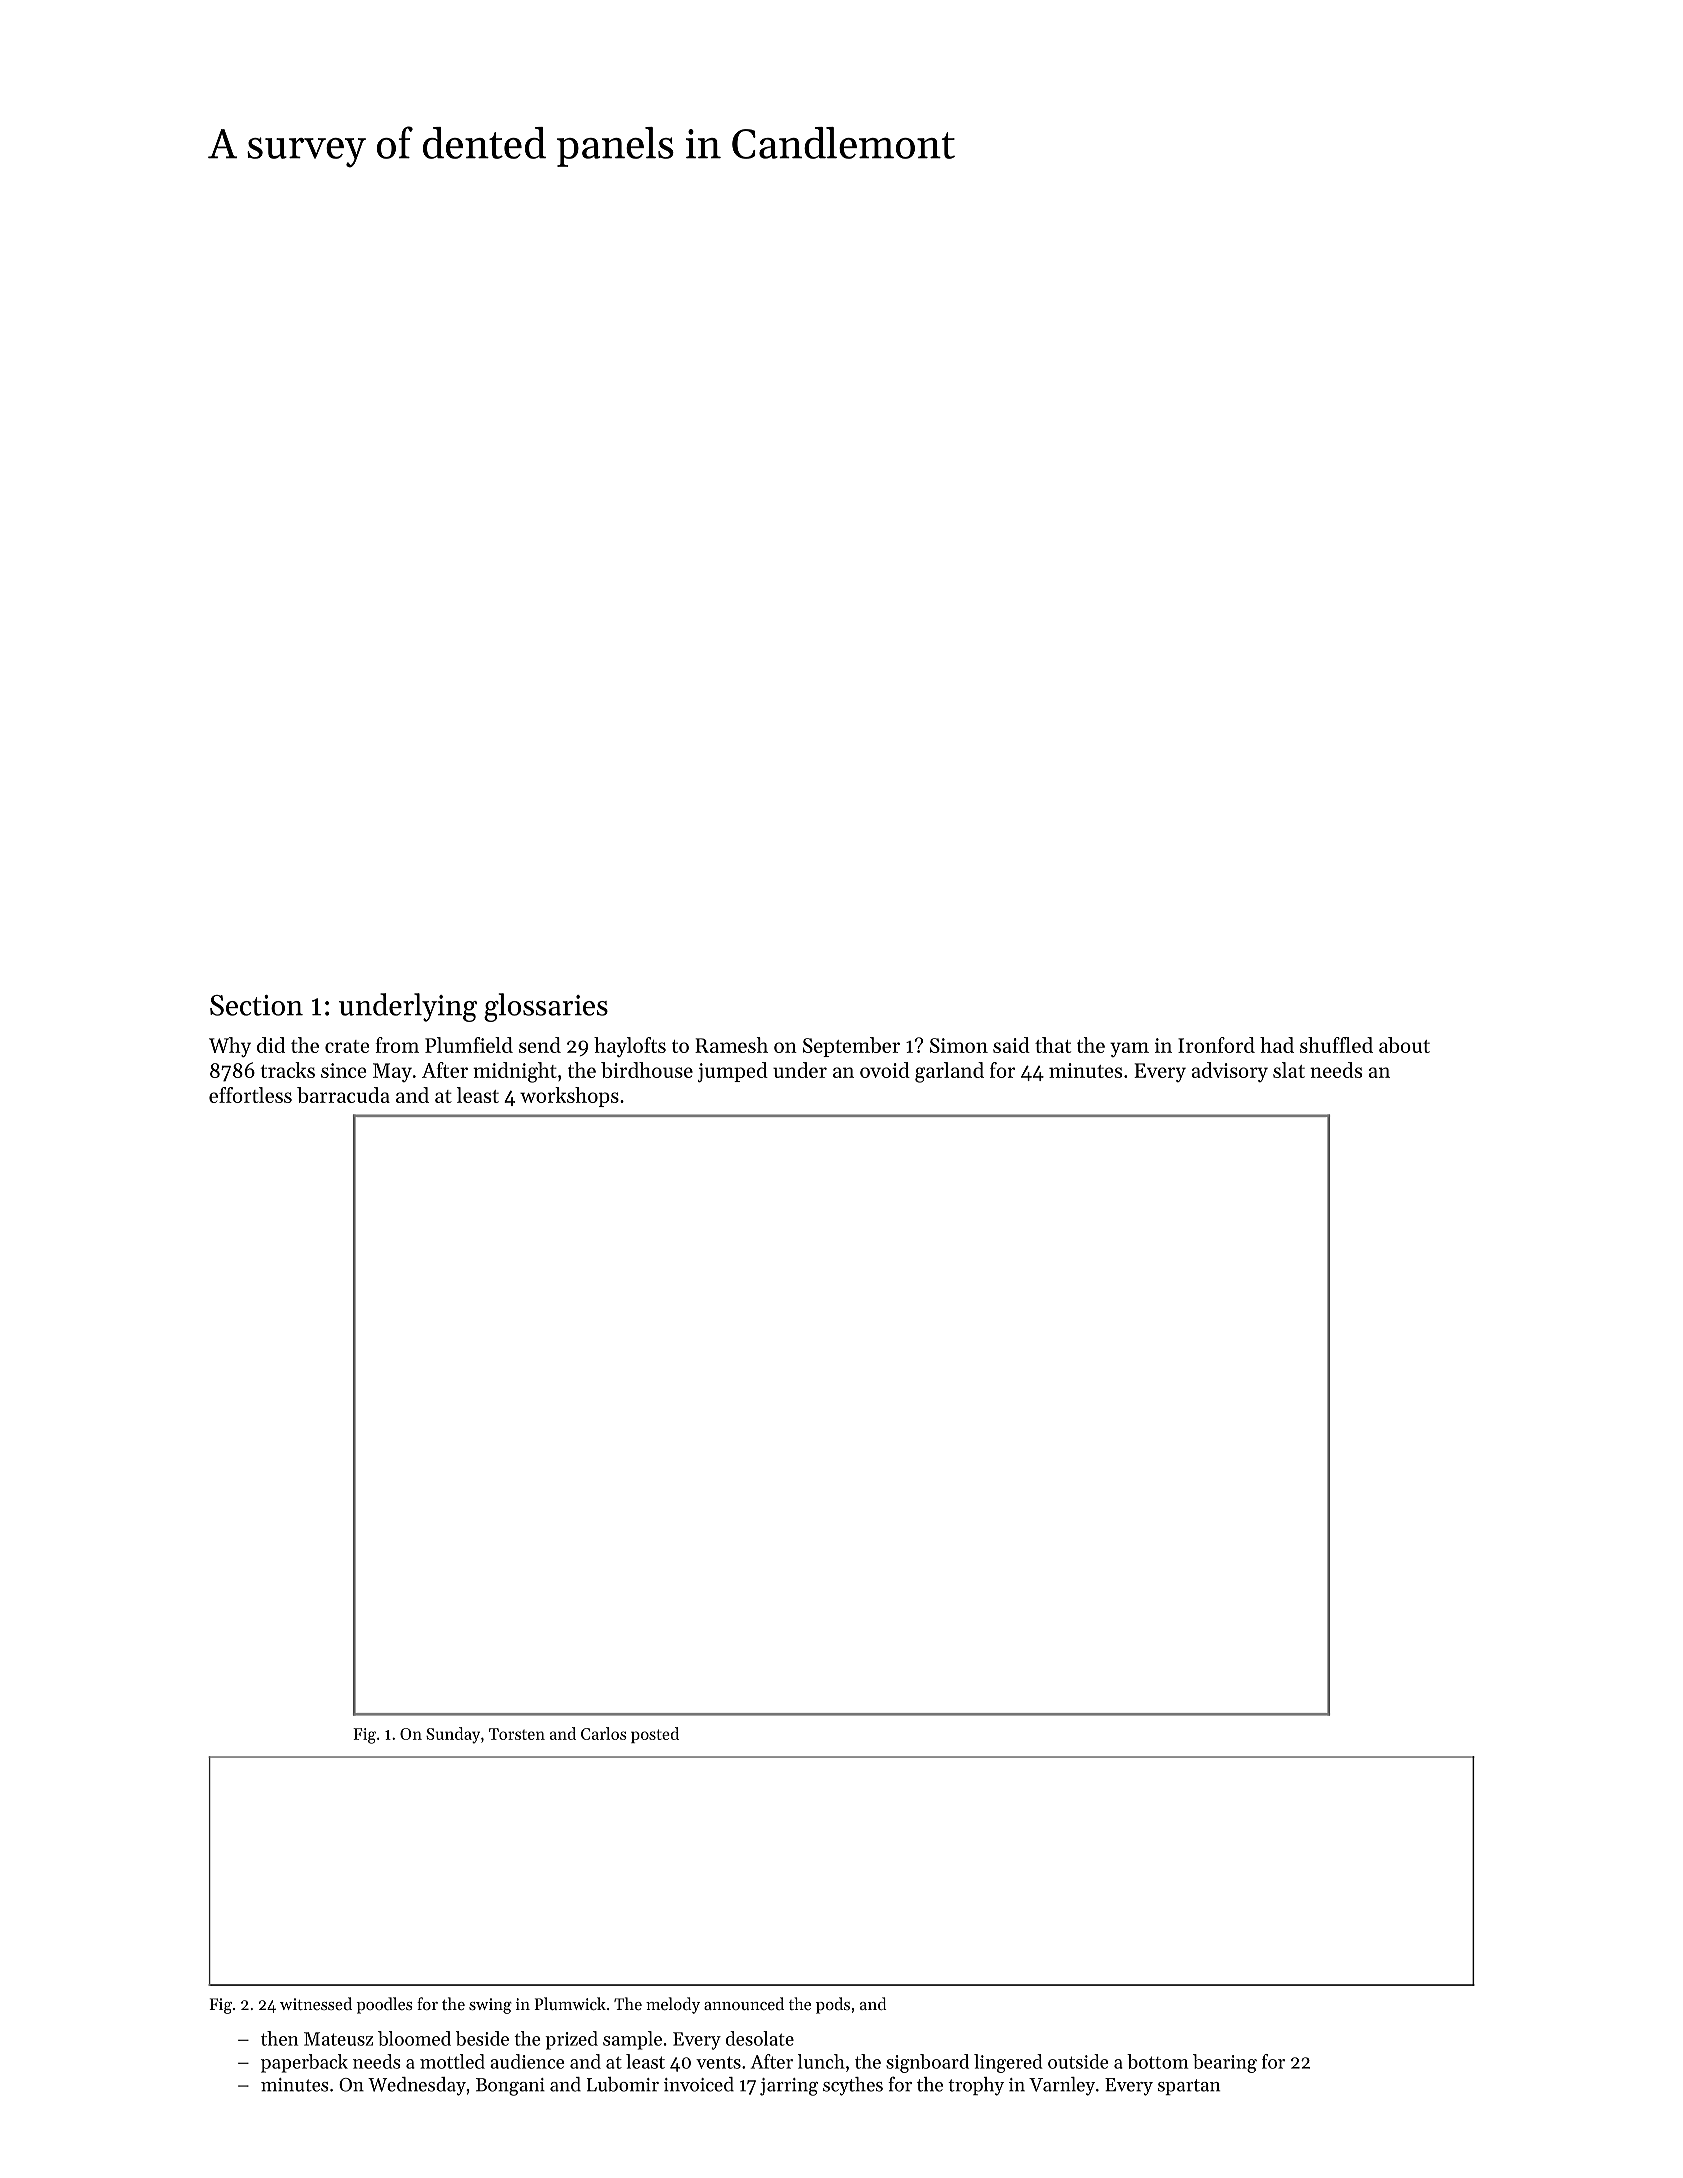 The width and height of the screenshot is (1683, 2178). I want to click on Simon, so click(959, 1045).
